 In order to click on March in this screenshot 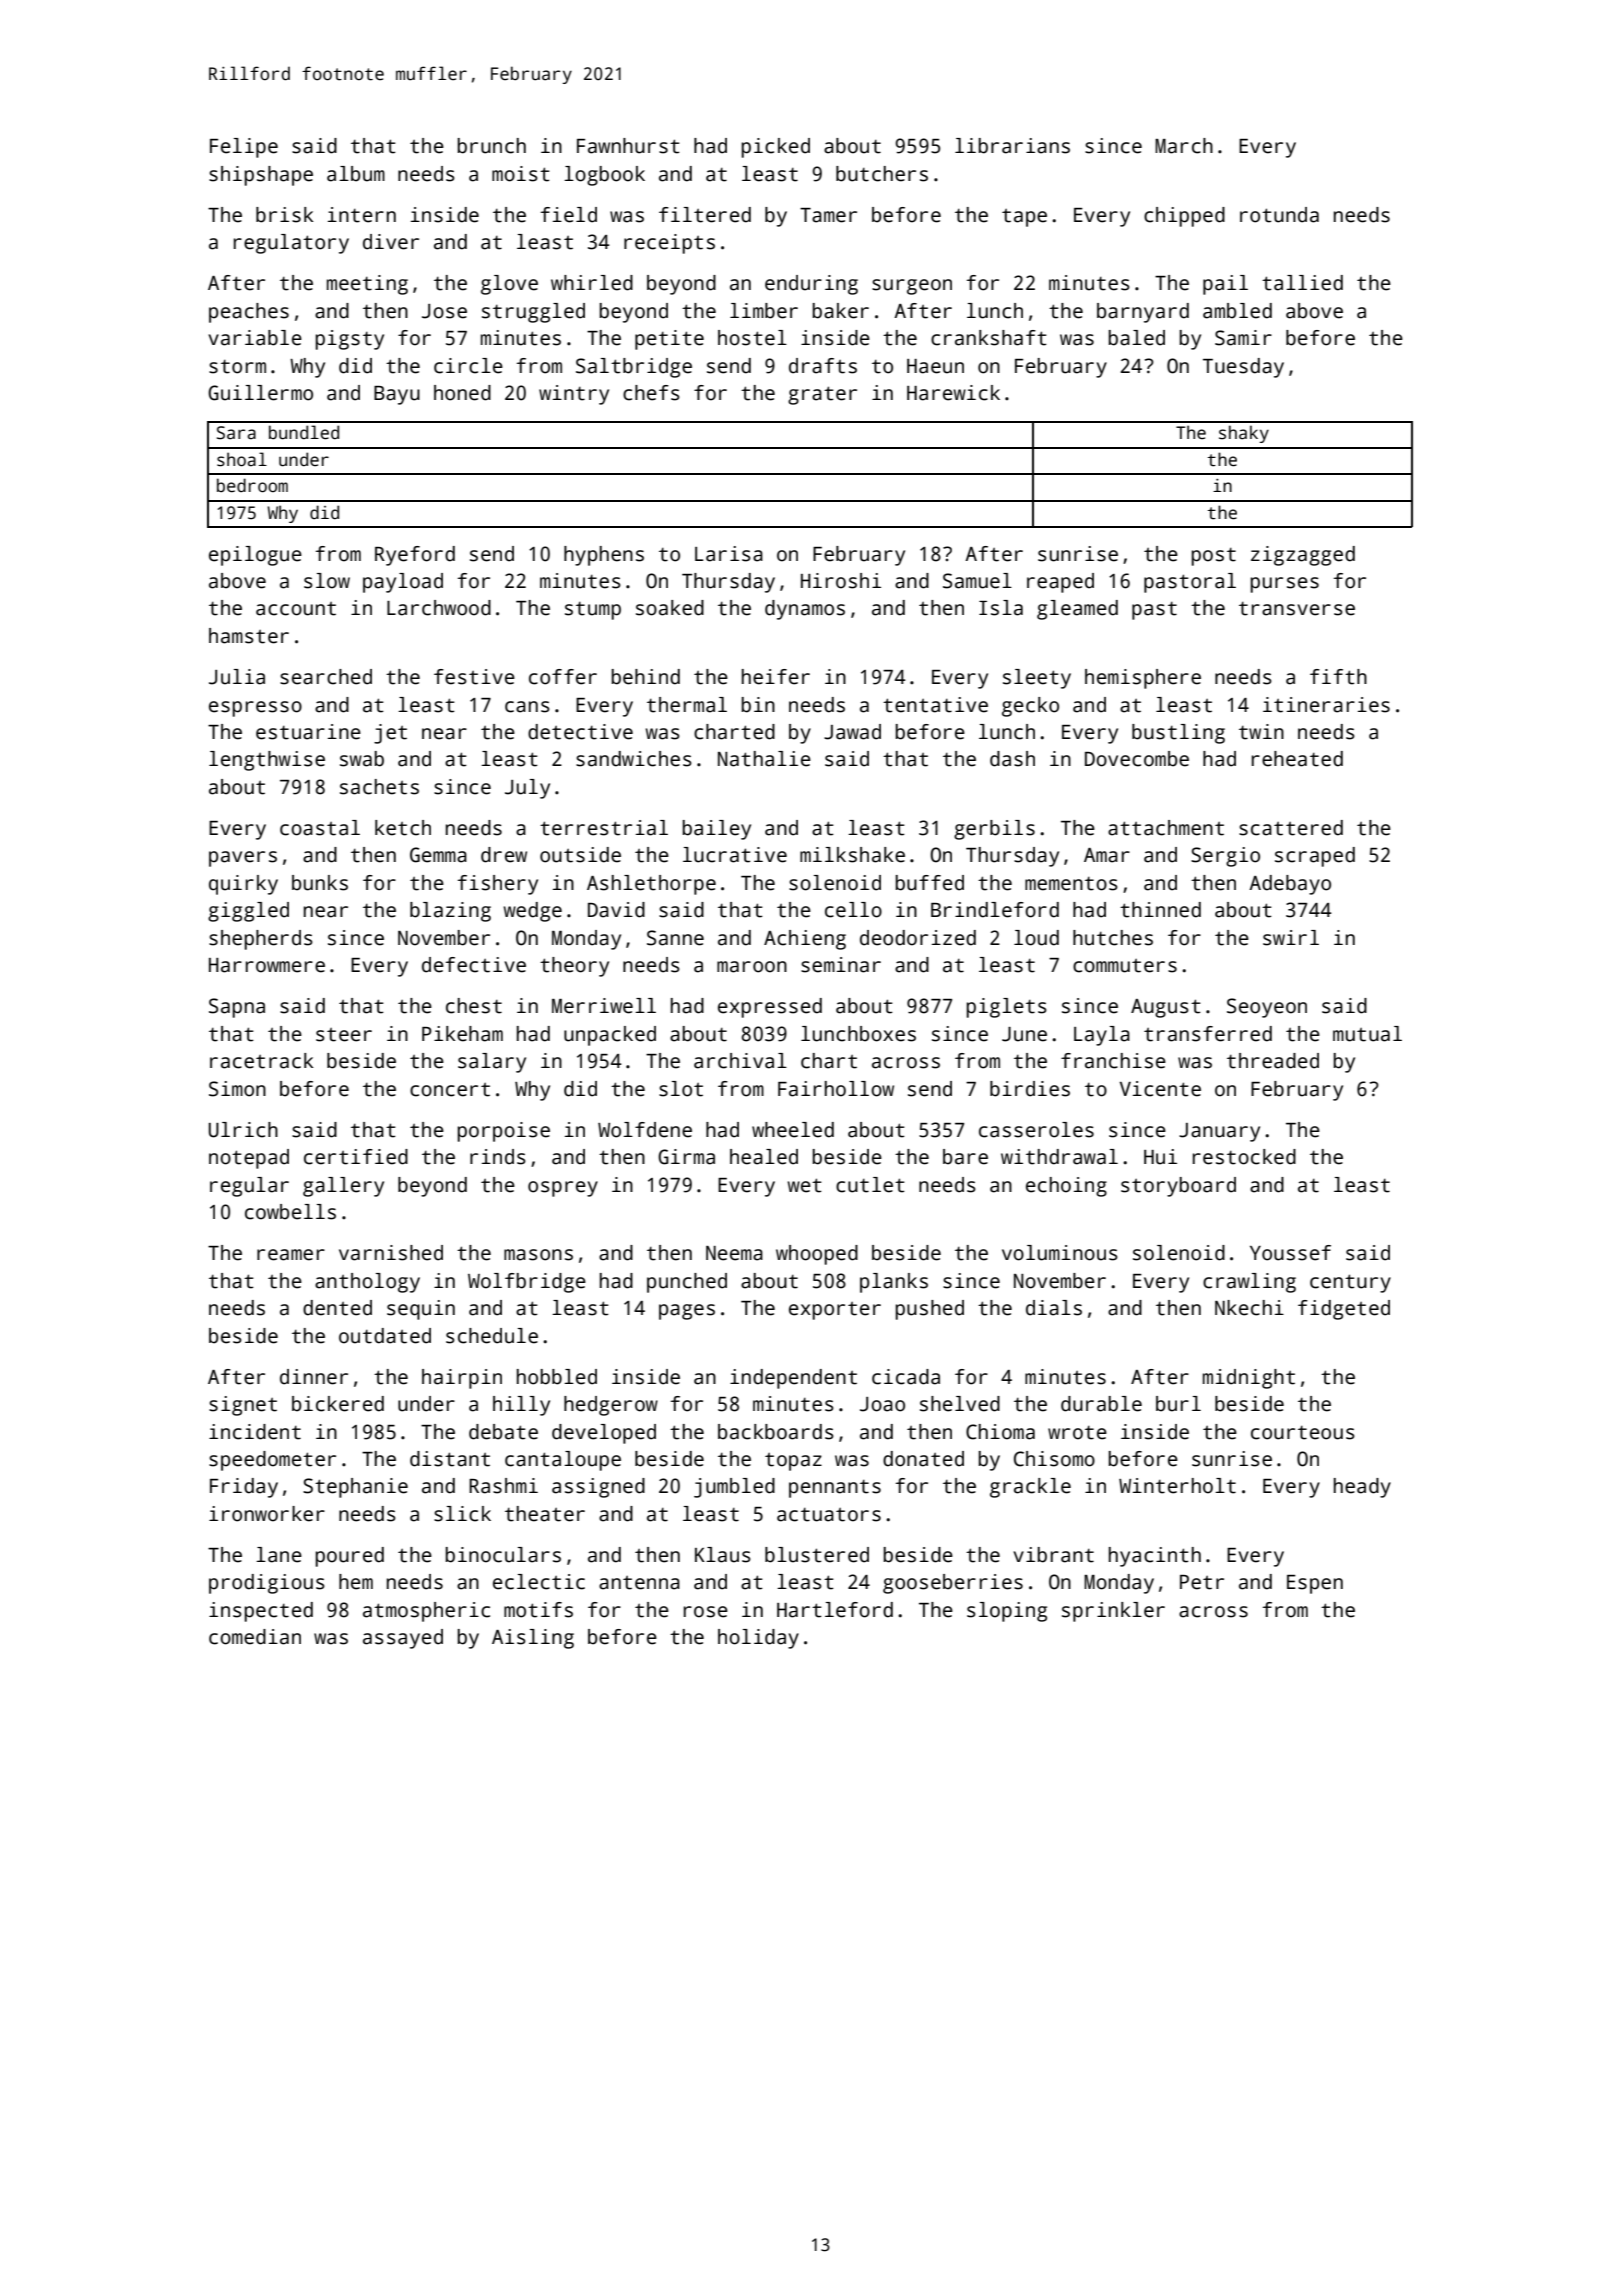, I will do `click(1184, 146)`.
